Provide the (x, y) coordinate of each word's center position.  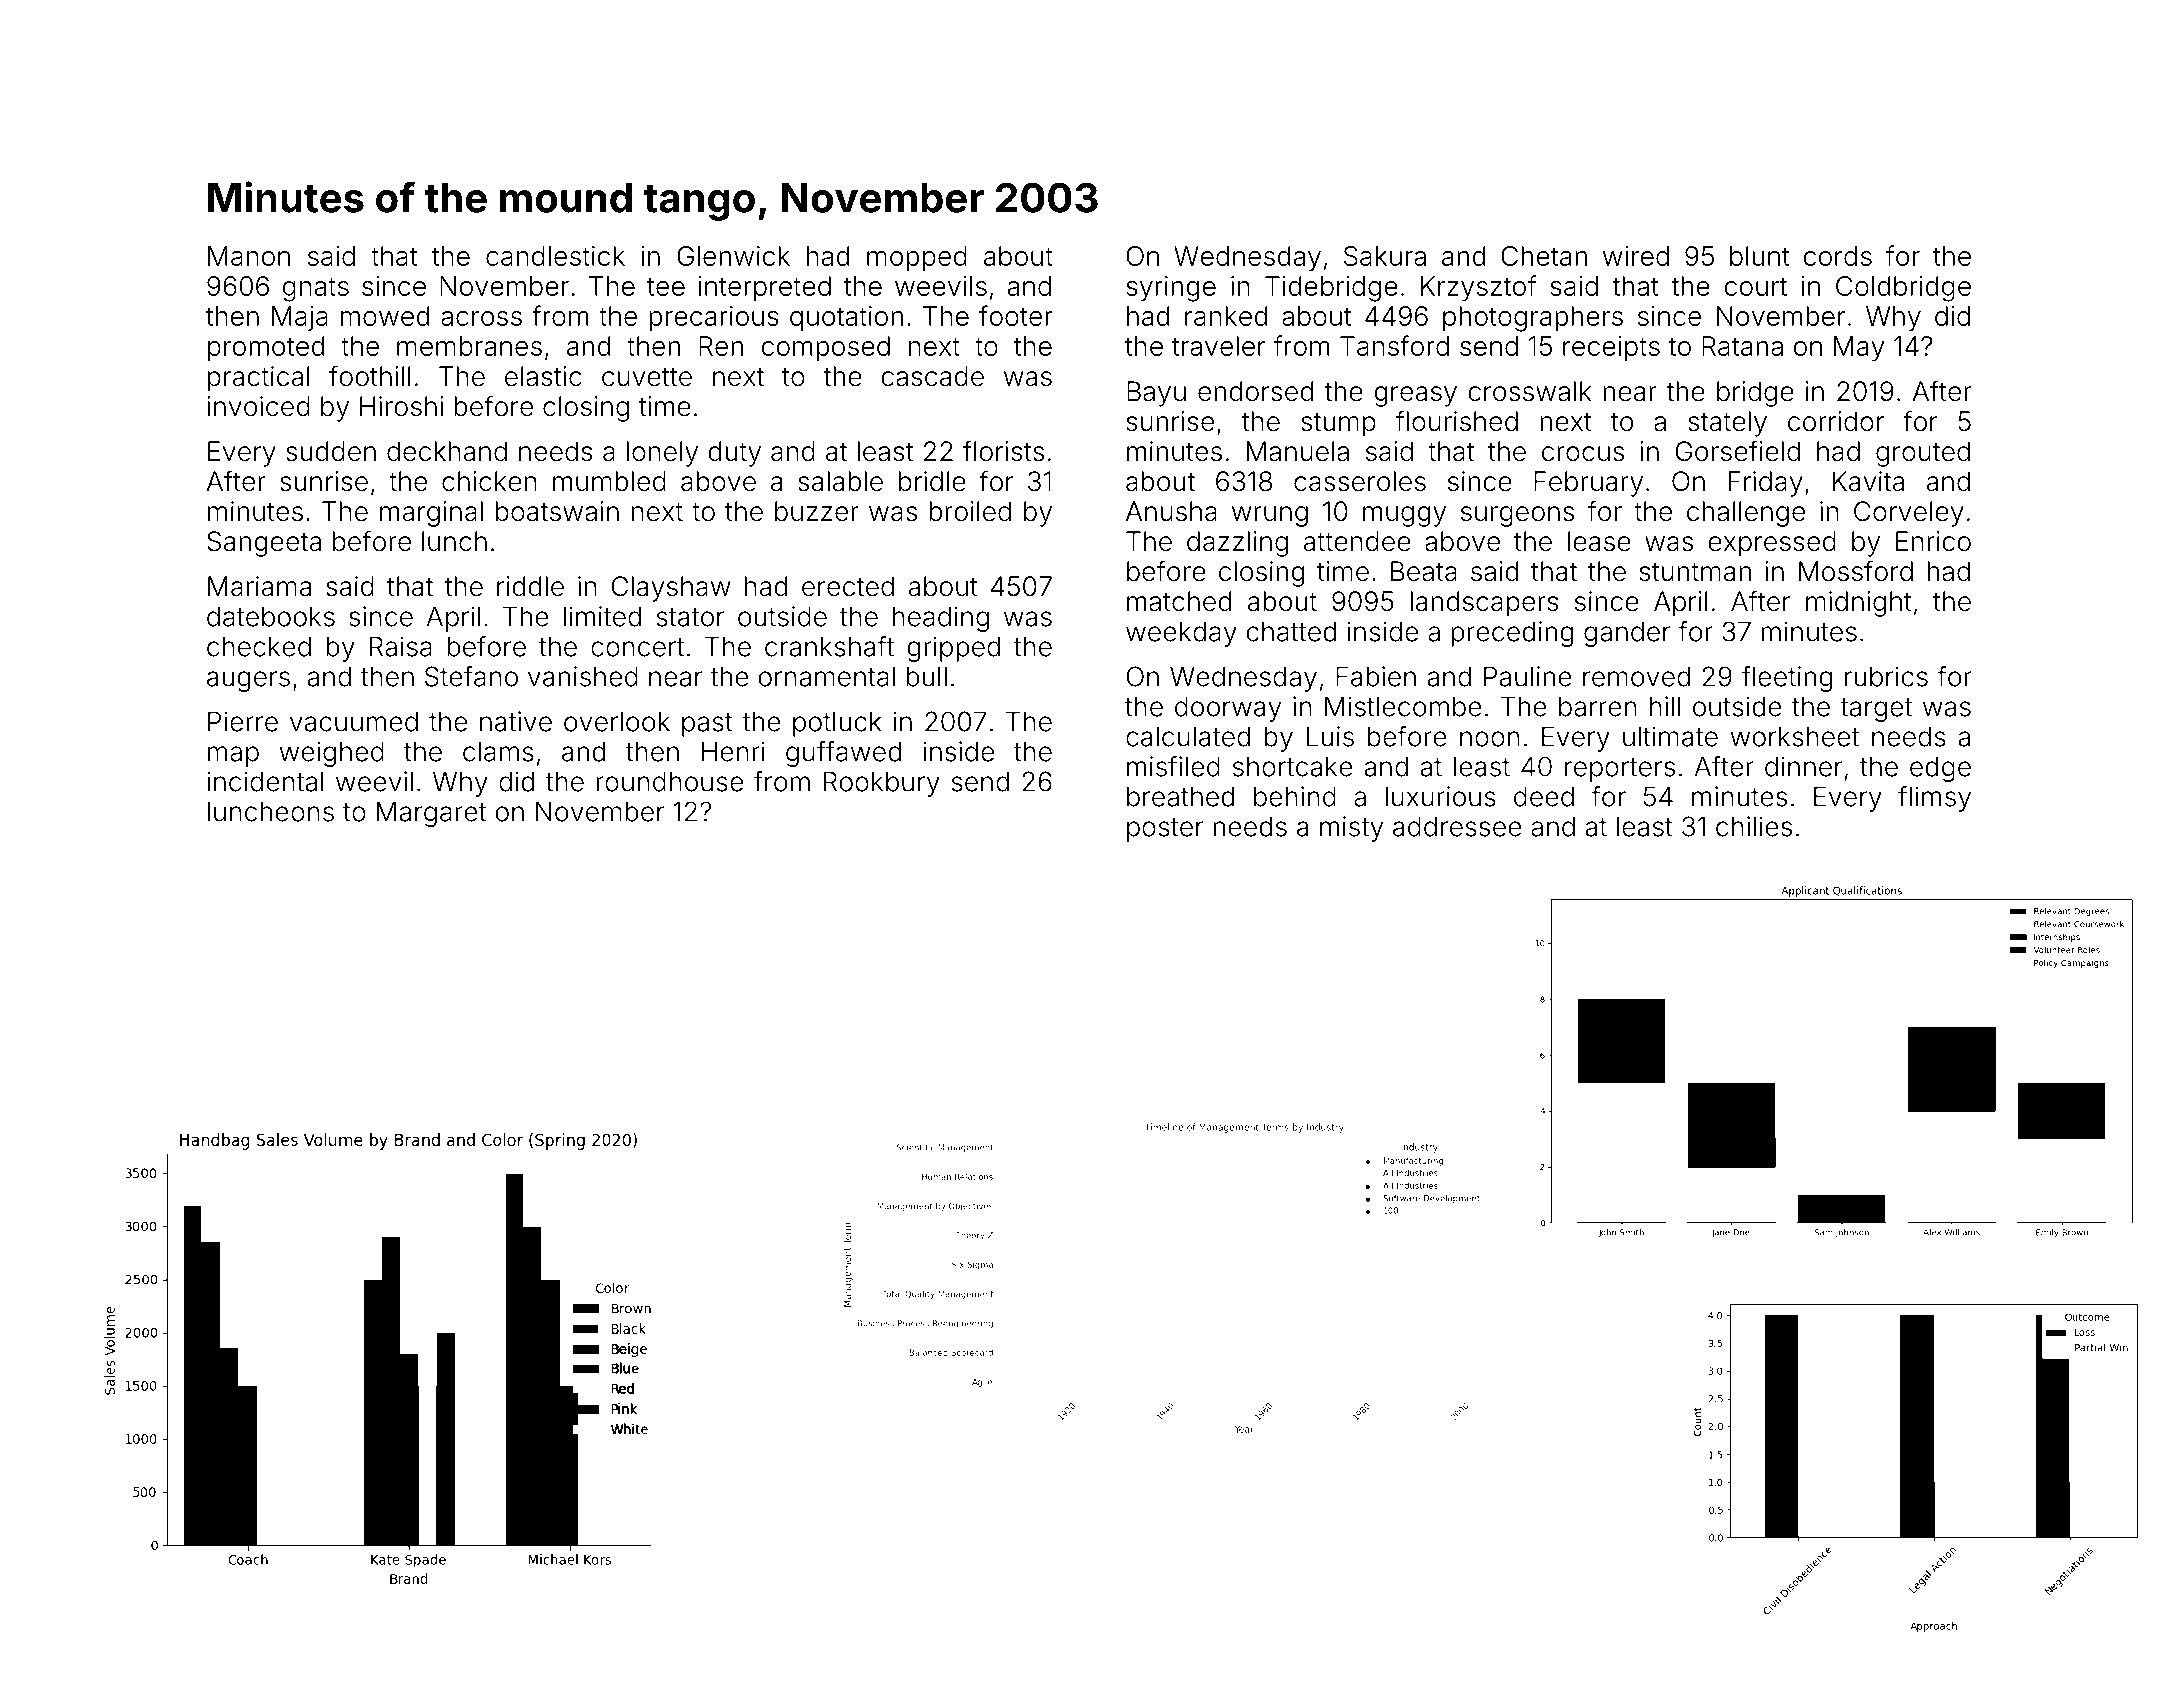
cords (1838, 256)
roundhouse (669, 781)
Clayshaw (671, 589)
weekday (1181, 634)
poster (1165, 830)
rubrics (1886, 676)
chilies (1754, 826)
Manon (249, 256)
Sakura (1385, 256)
